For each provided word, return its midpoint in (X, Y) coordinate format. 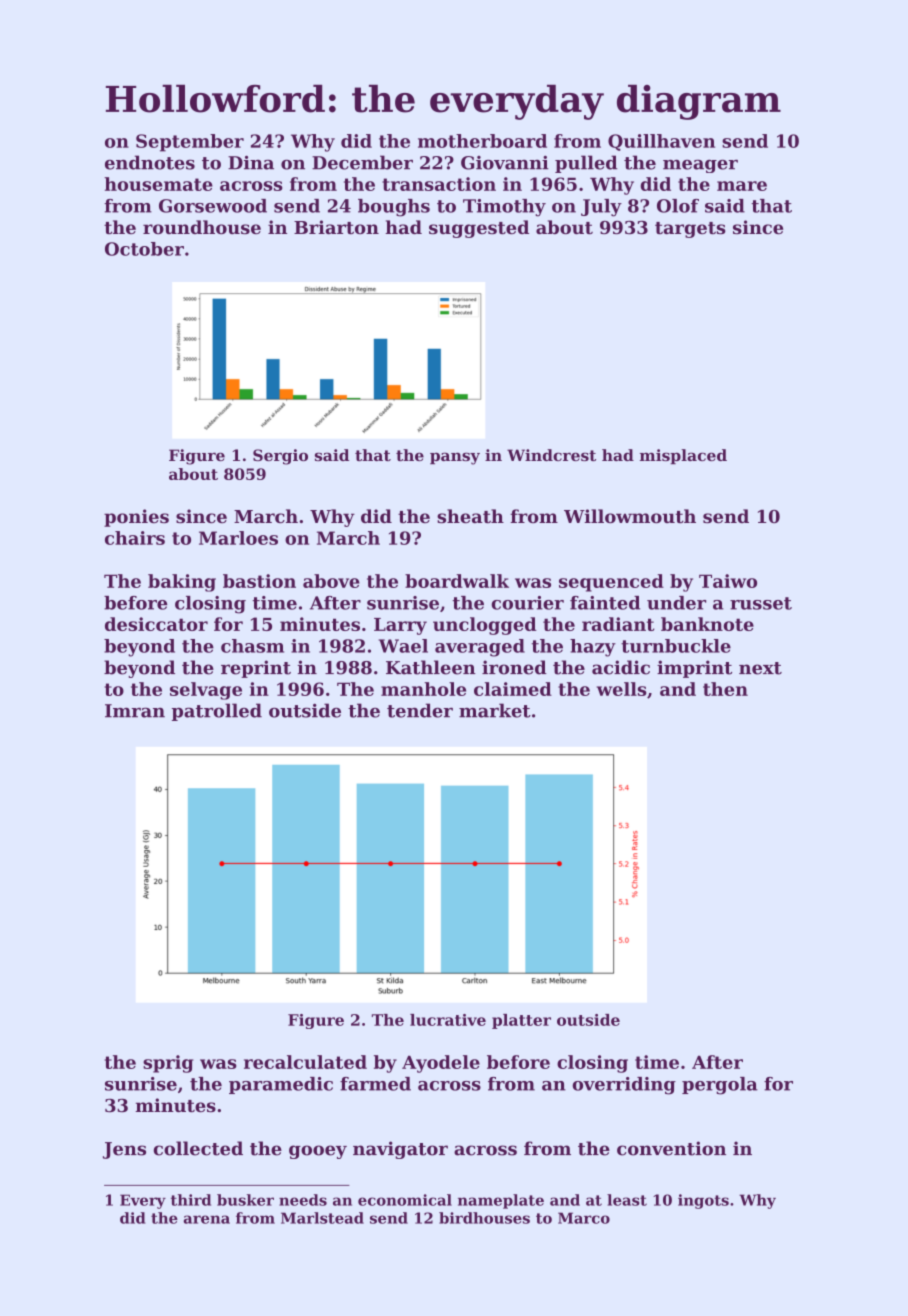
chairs (135, 538)
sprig (168, 1064)
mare (742, 186)
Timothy (504, 208)
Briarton (336, 227)
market (495, 710)
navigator (400, 1150)
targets (690, 230)
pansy (455, 458)
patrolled (217, 712)
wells (622, 689)
